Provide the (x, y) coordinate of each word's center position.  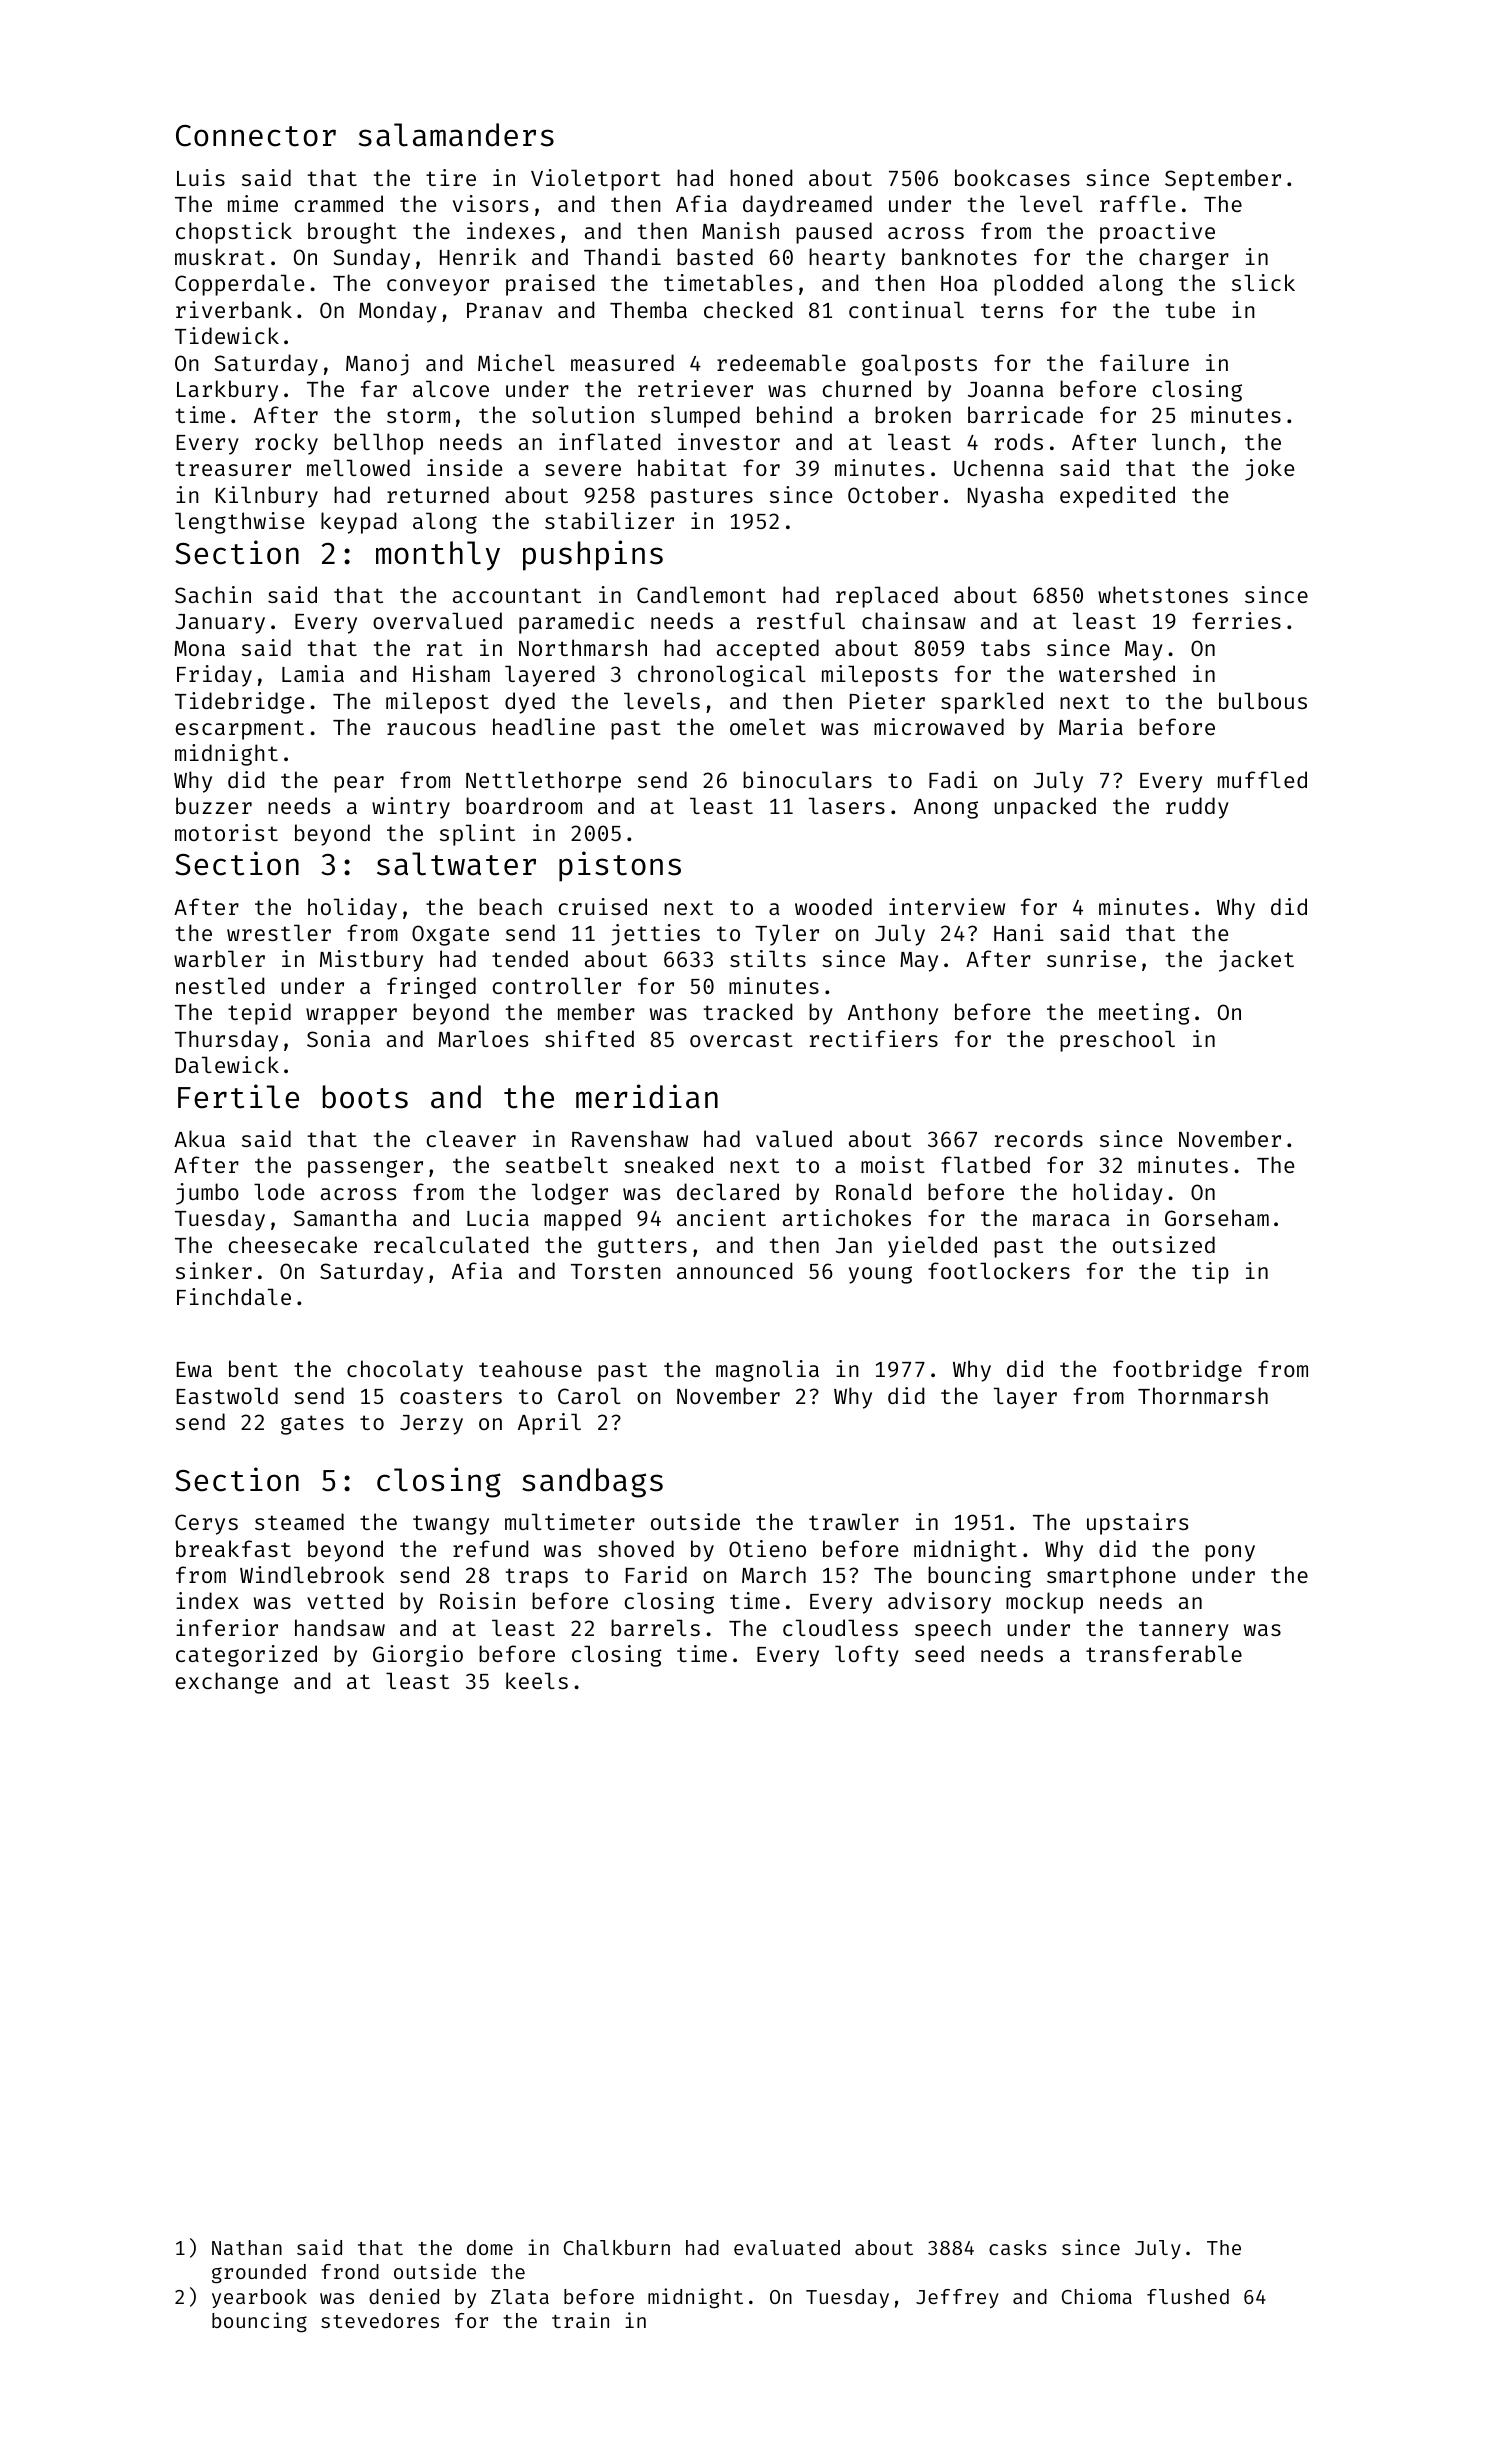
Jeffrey (957, 2298)
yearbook (259, 2298)
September (1223, 180)
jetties (655, 935)
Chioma (1097, 2296)
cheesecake (293, 1244)
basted (715, 256)
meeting (1144, 1014)
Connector (256, 136)
